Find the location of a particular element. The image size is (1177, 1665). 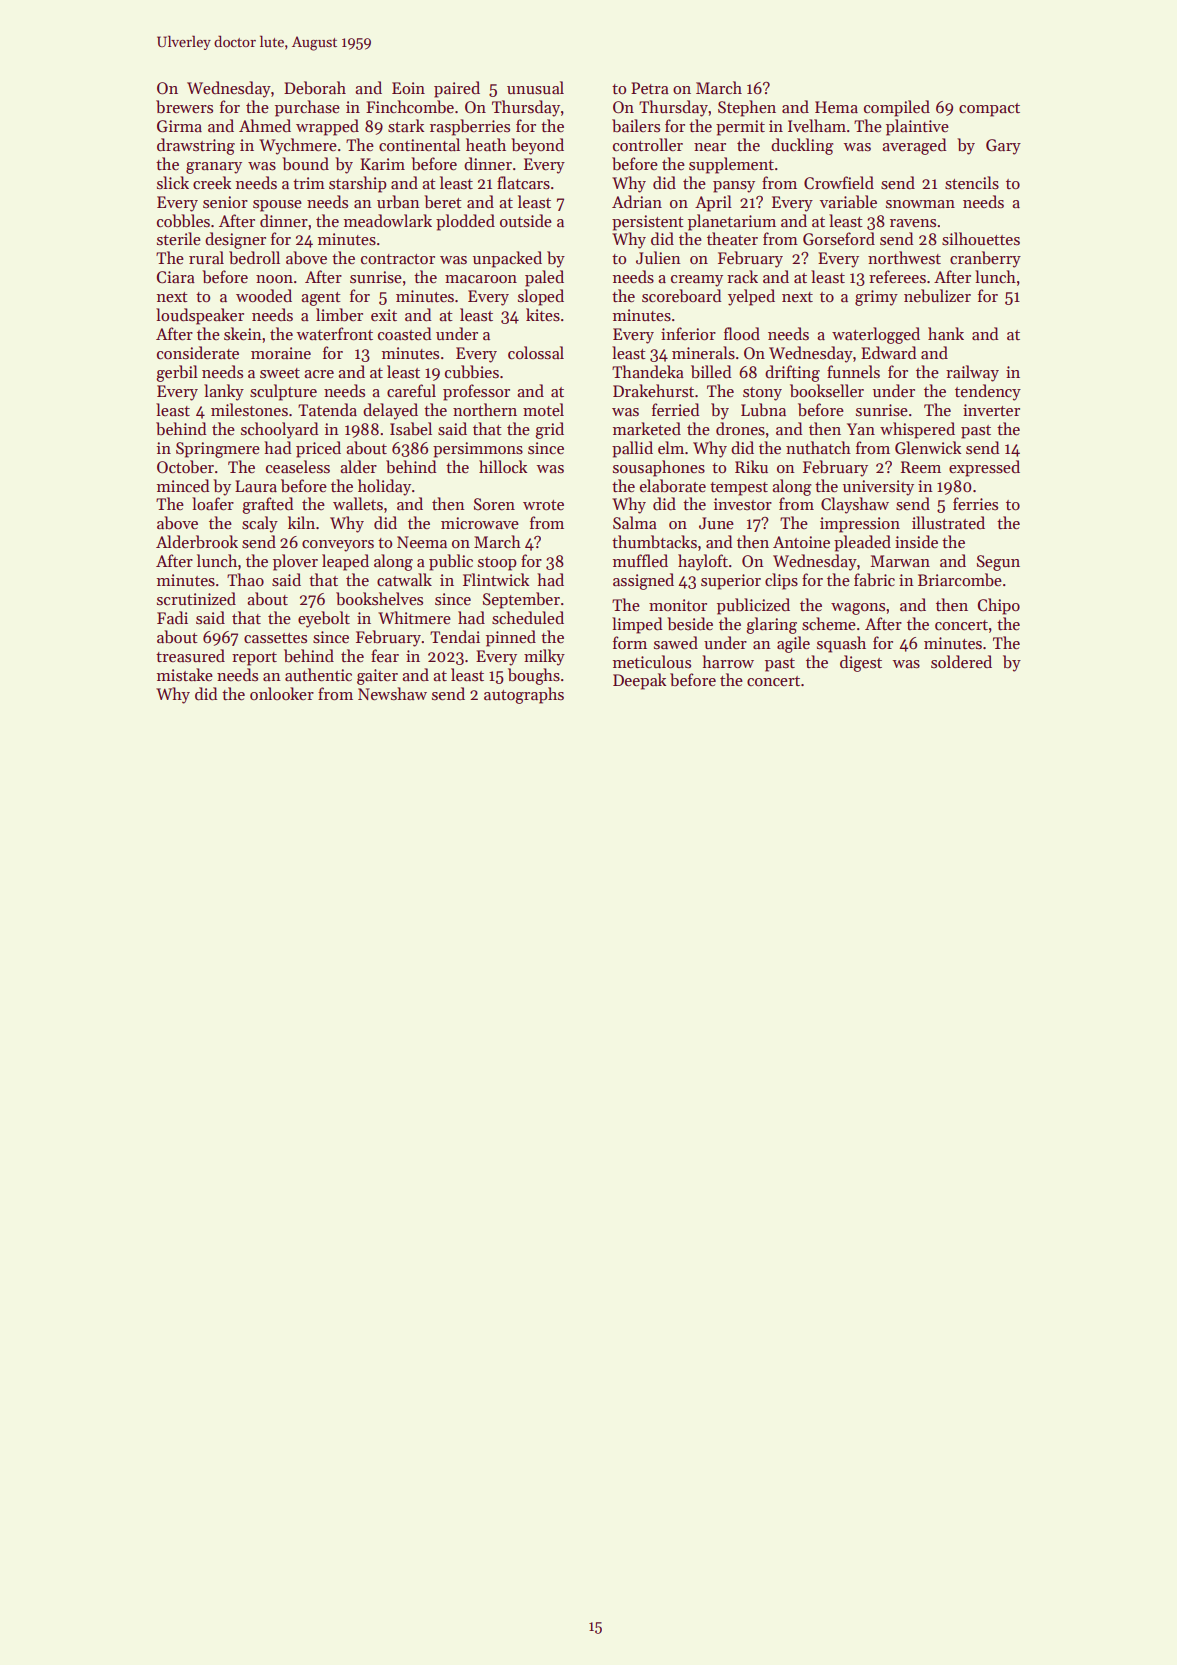

inferior is located at coordinates (688, 333).
